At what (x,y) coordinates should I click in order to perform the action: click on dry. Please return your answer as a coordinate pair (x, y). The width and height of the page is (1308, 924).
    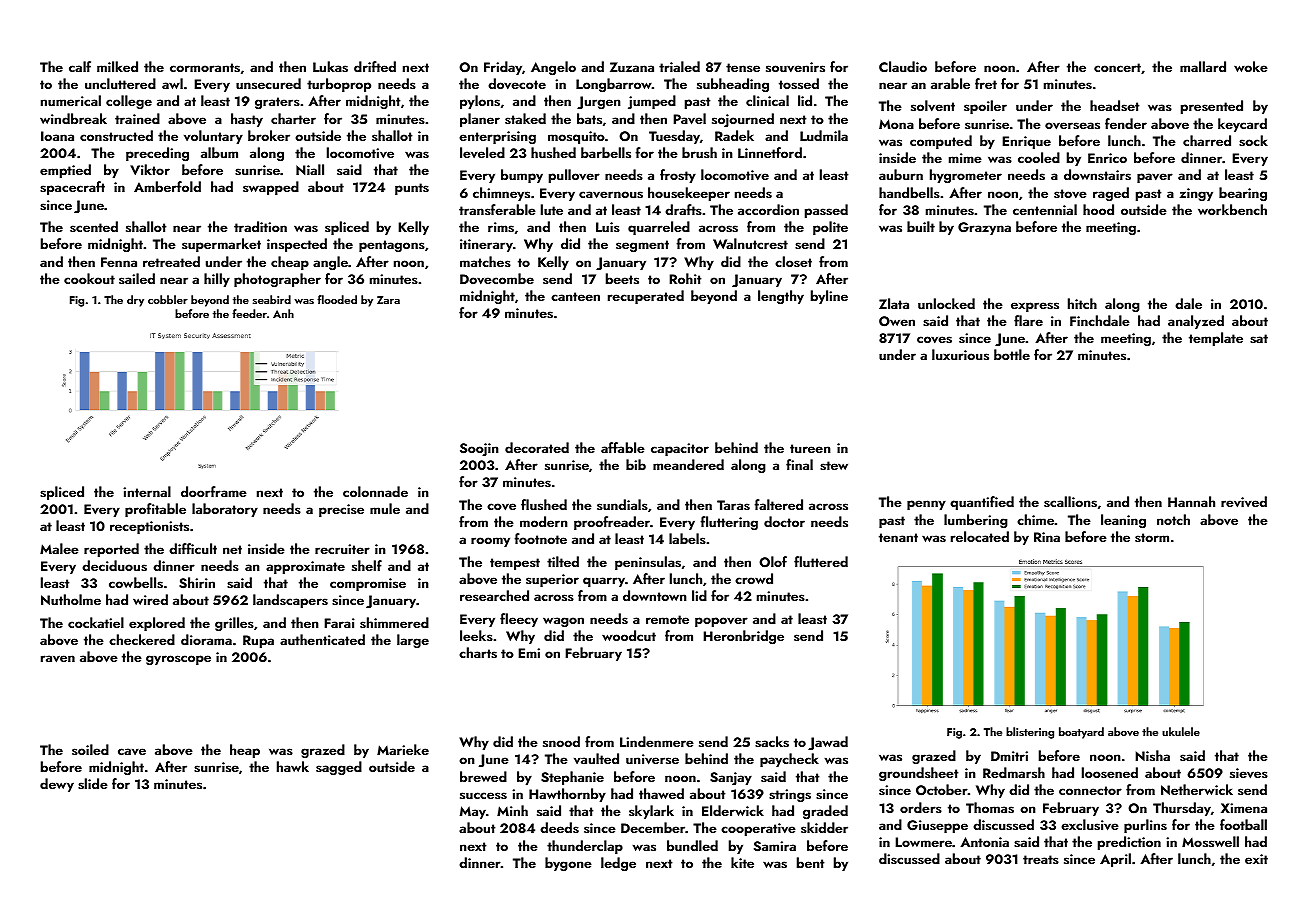
    Looking at the image, I should click on (135, 301).
